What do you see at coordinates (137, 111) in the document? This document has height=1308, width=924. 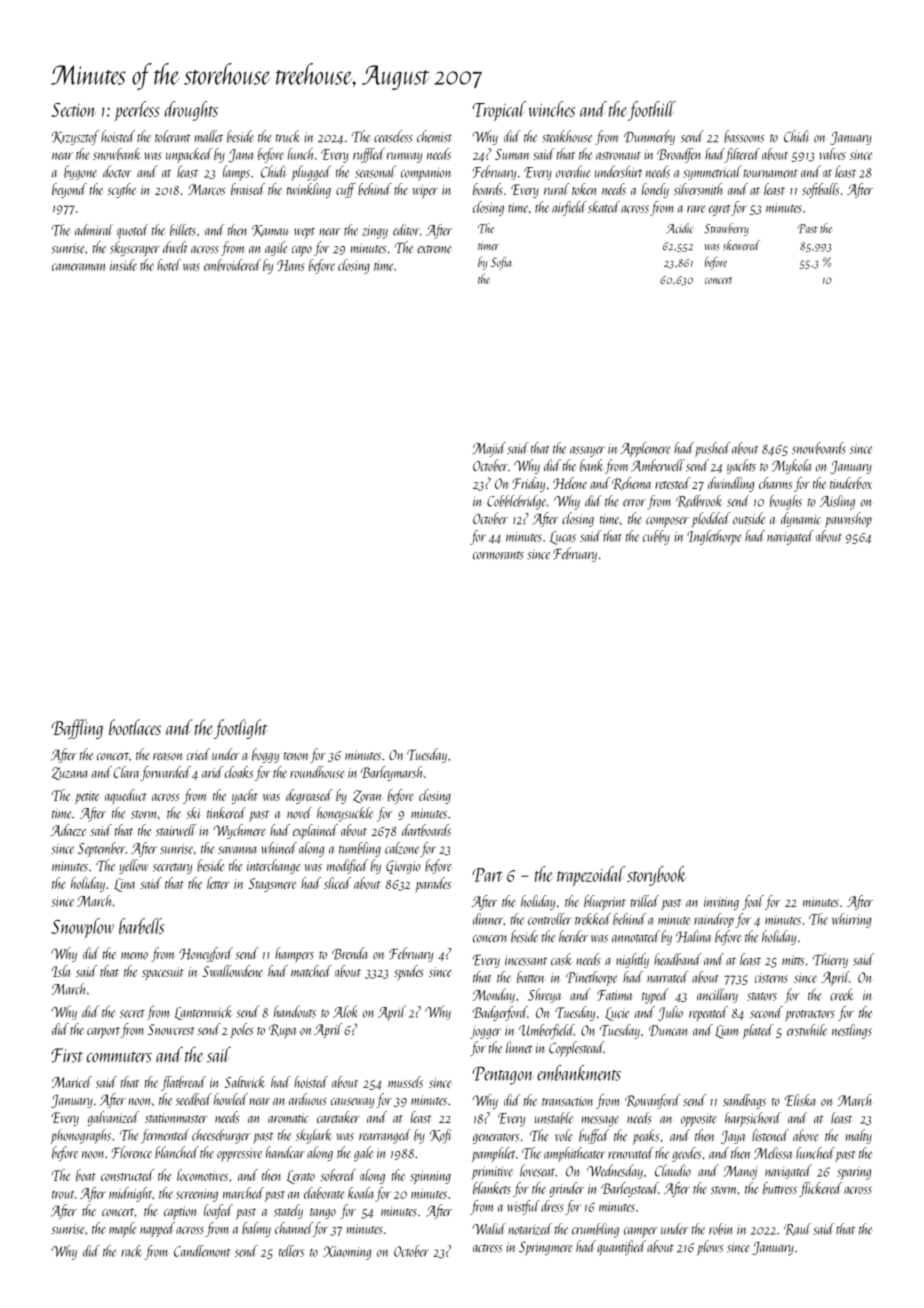 I see `peerless` at bounding box center [137, 111].
